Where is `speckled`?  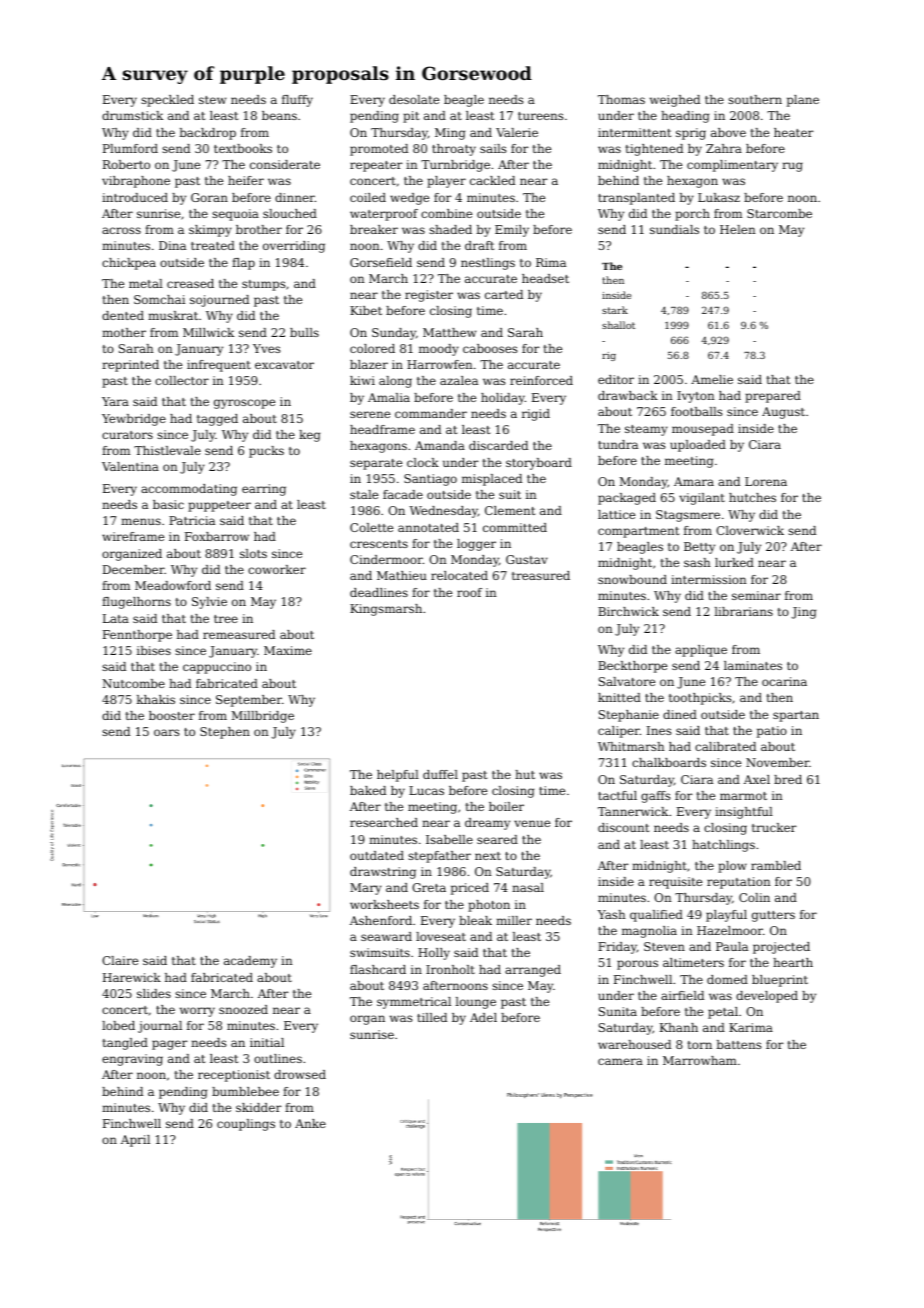
speckled is located at coordinates (167, 101).
